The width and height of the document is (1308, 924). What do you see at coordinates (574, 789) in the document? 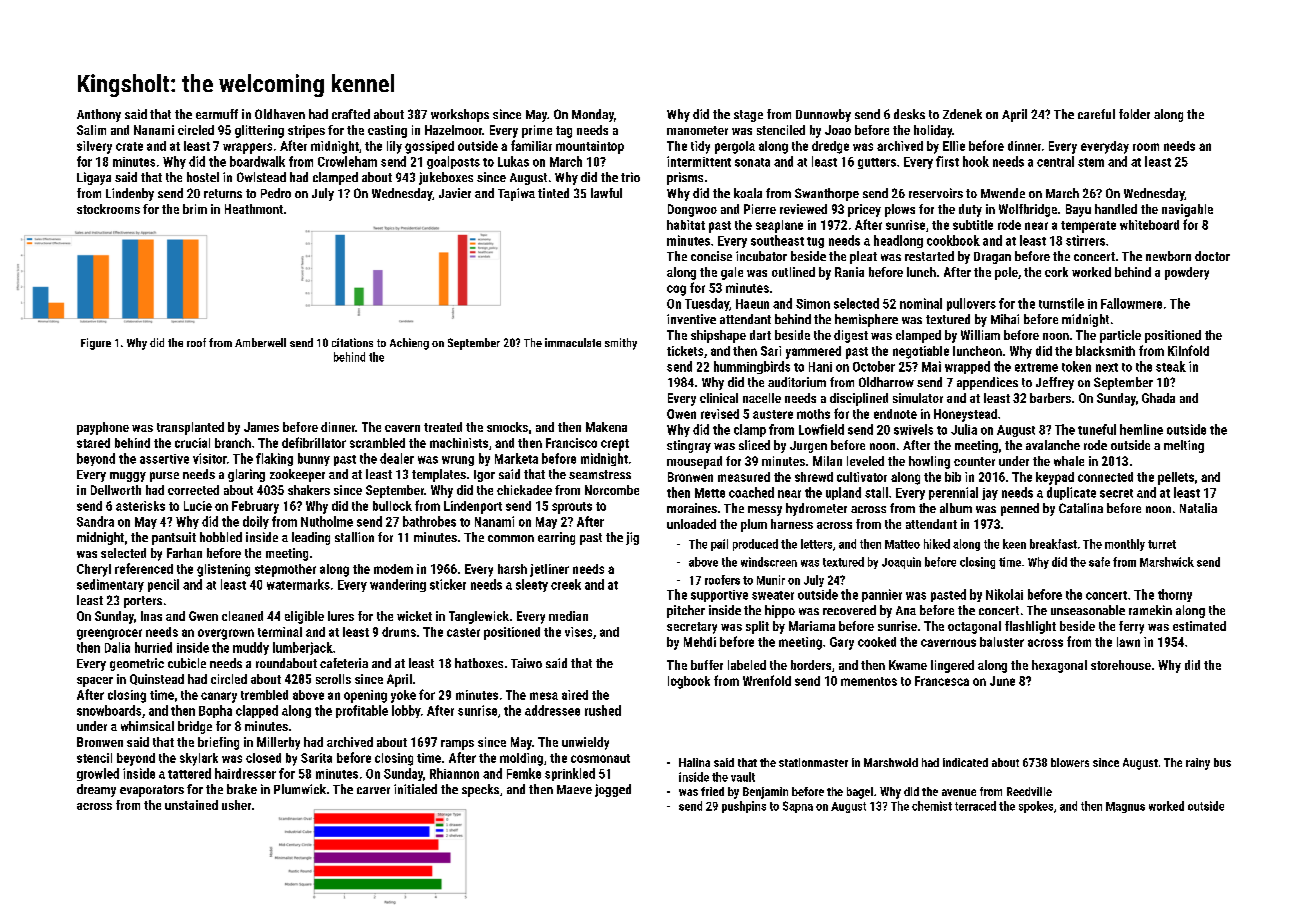
I see `Maeve` at bounding box center [574, 789].
